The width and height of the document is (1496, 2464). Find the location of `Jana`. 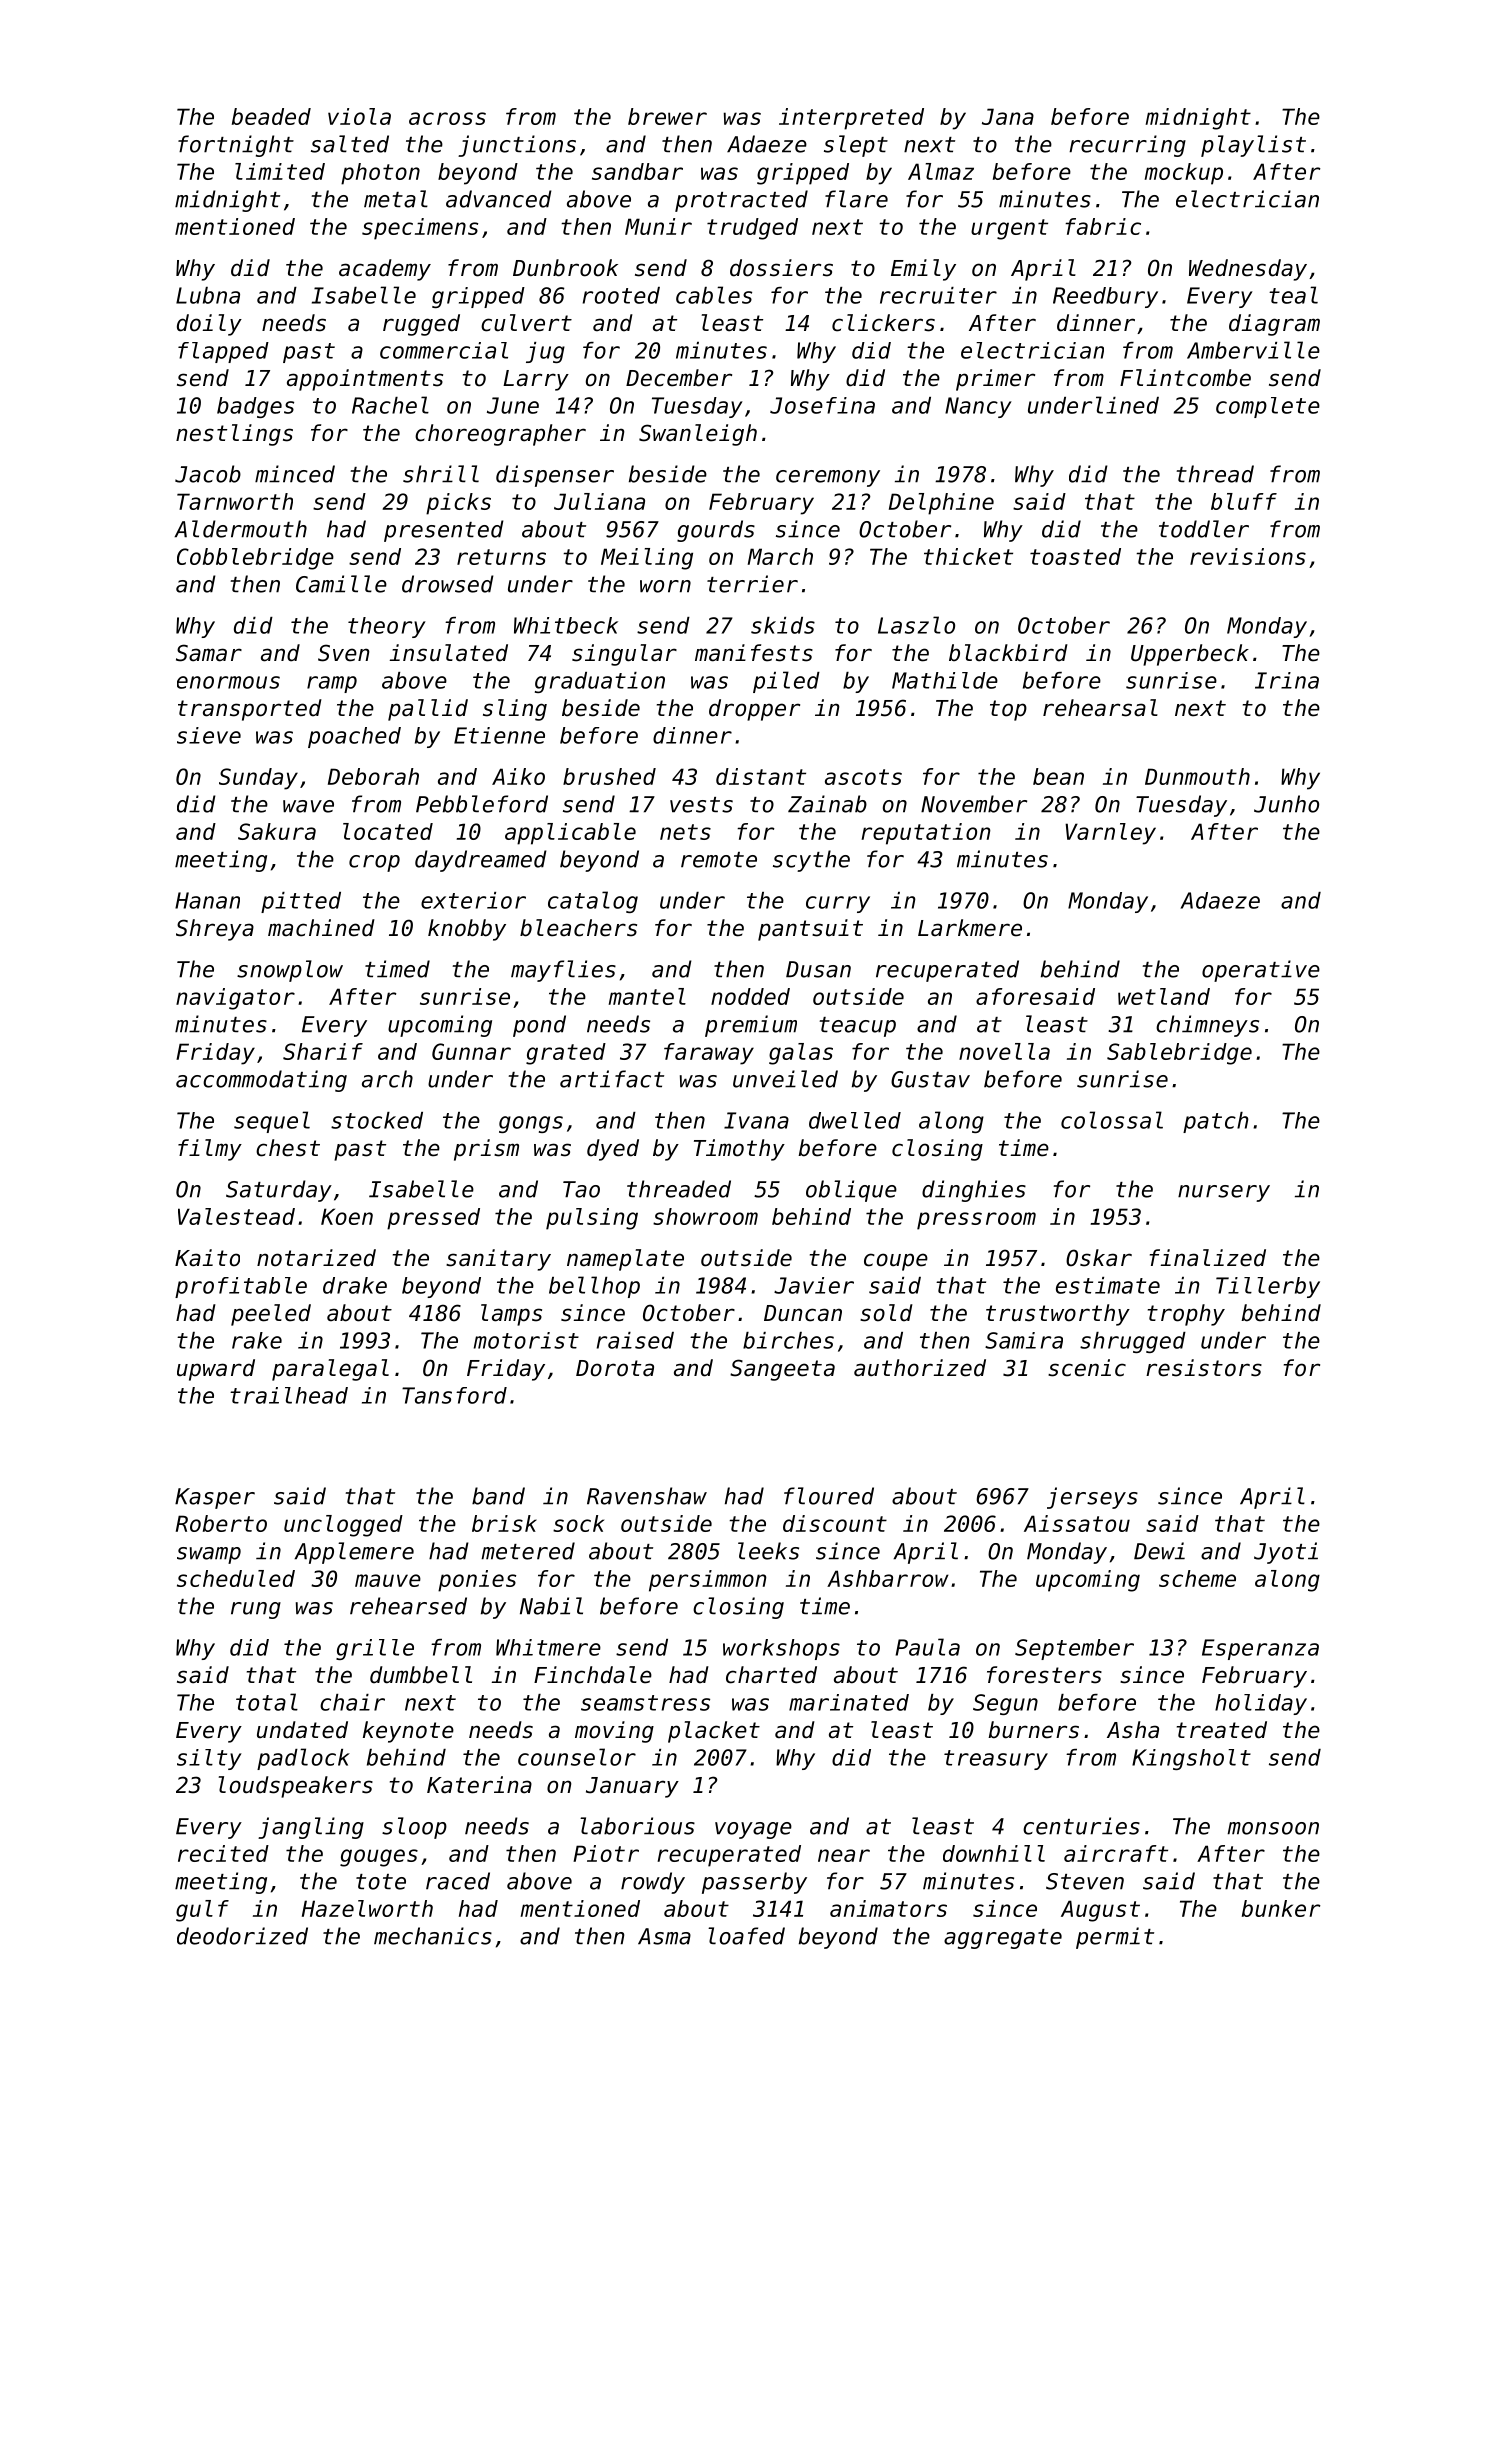

Jana is located at coordinates (1008, 116).
